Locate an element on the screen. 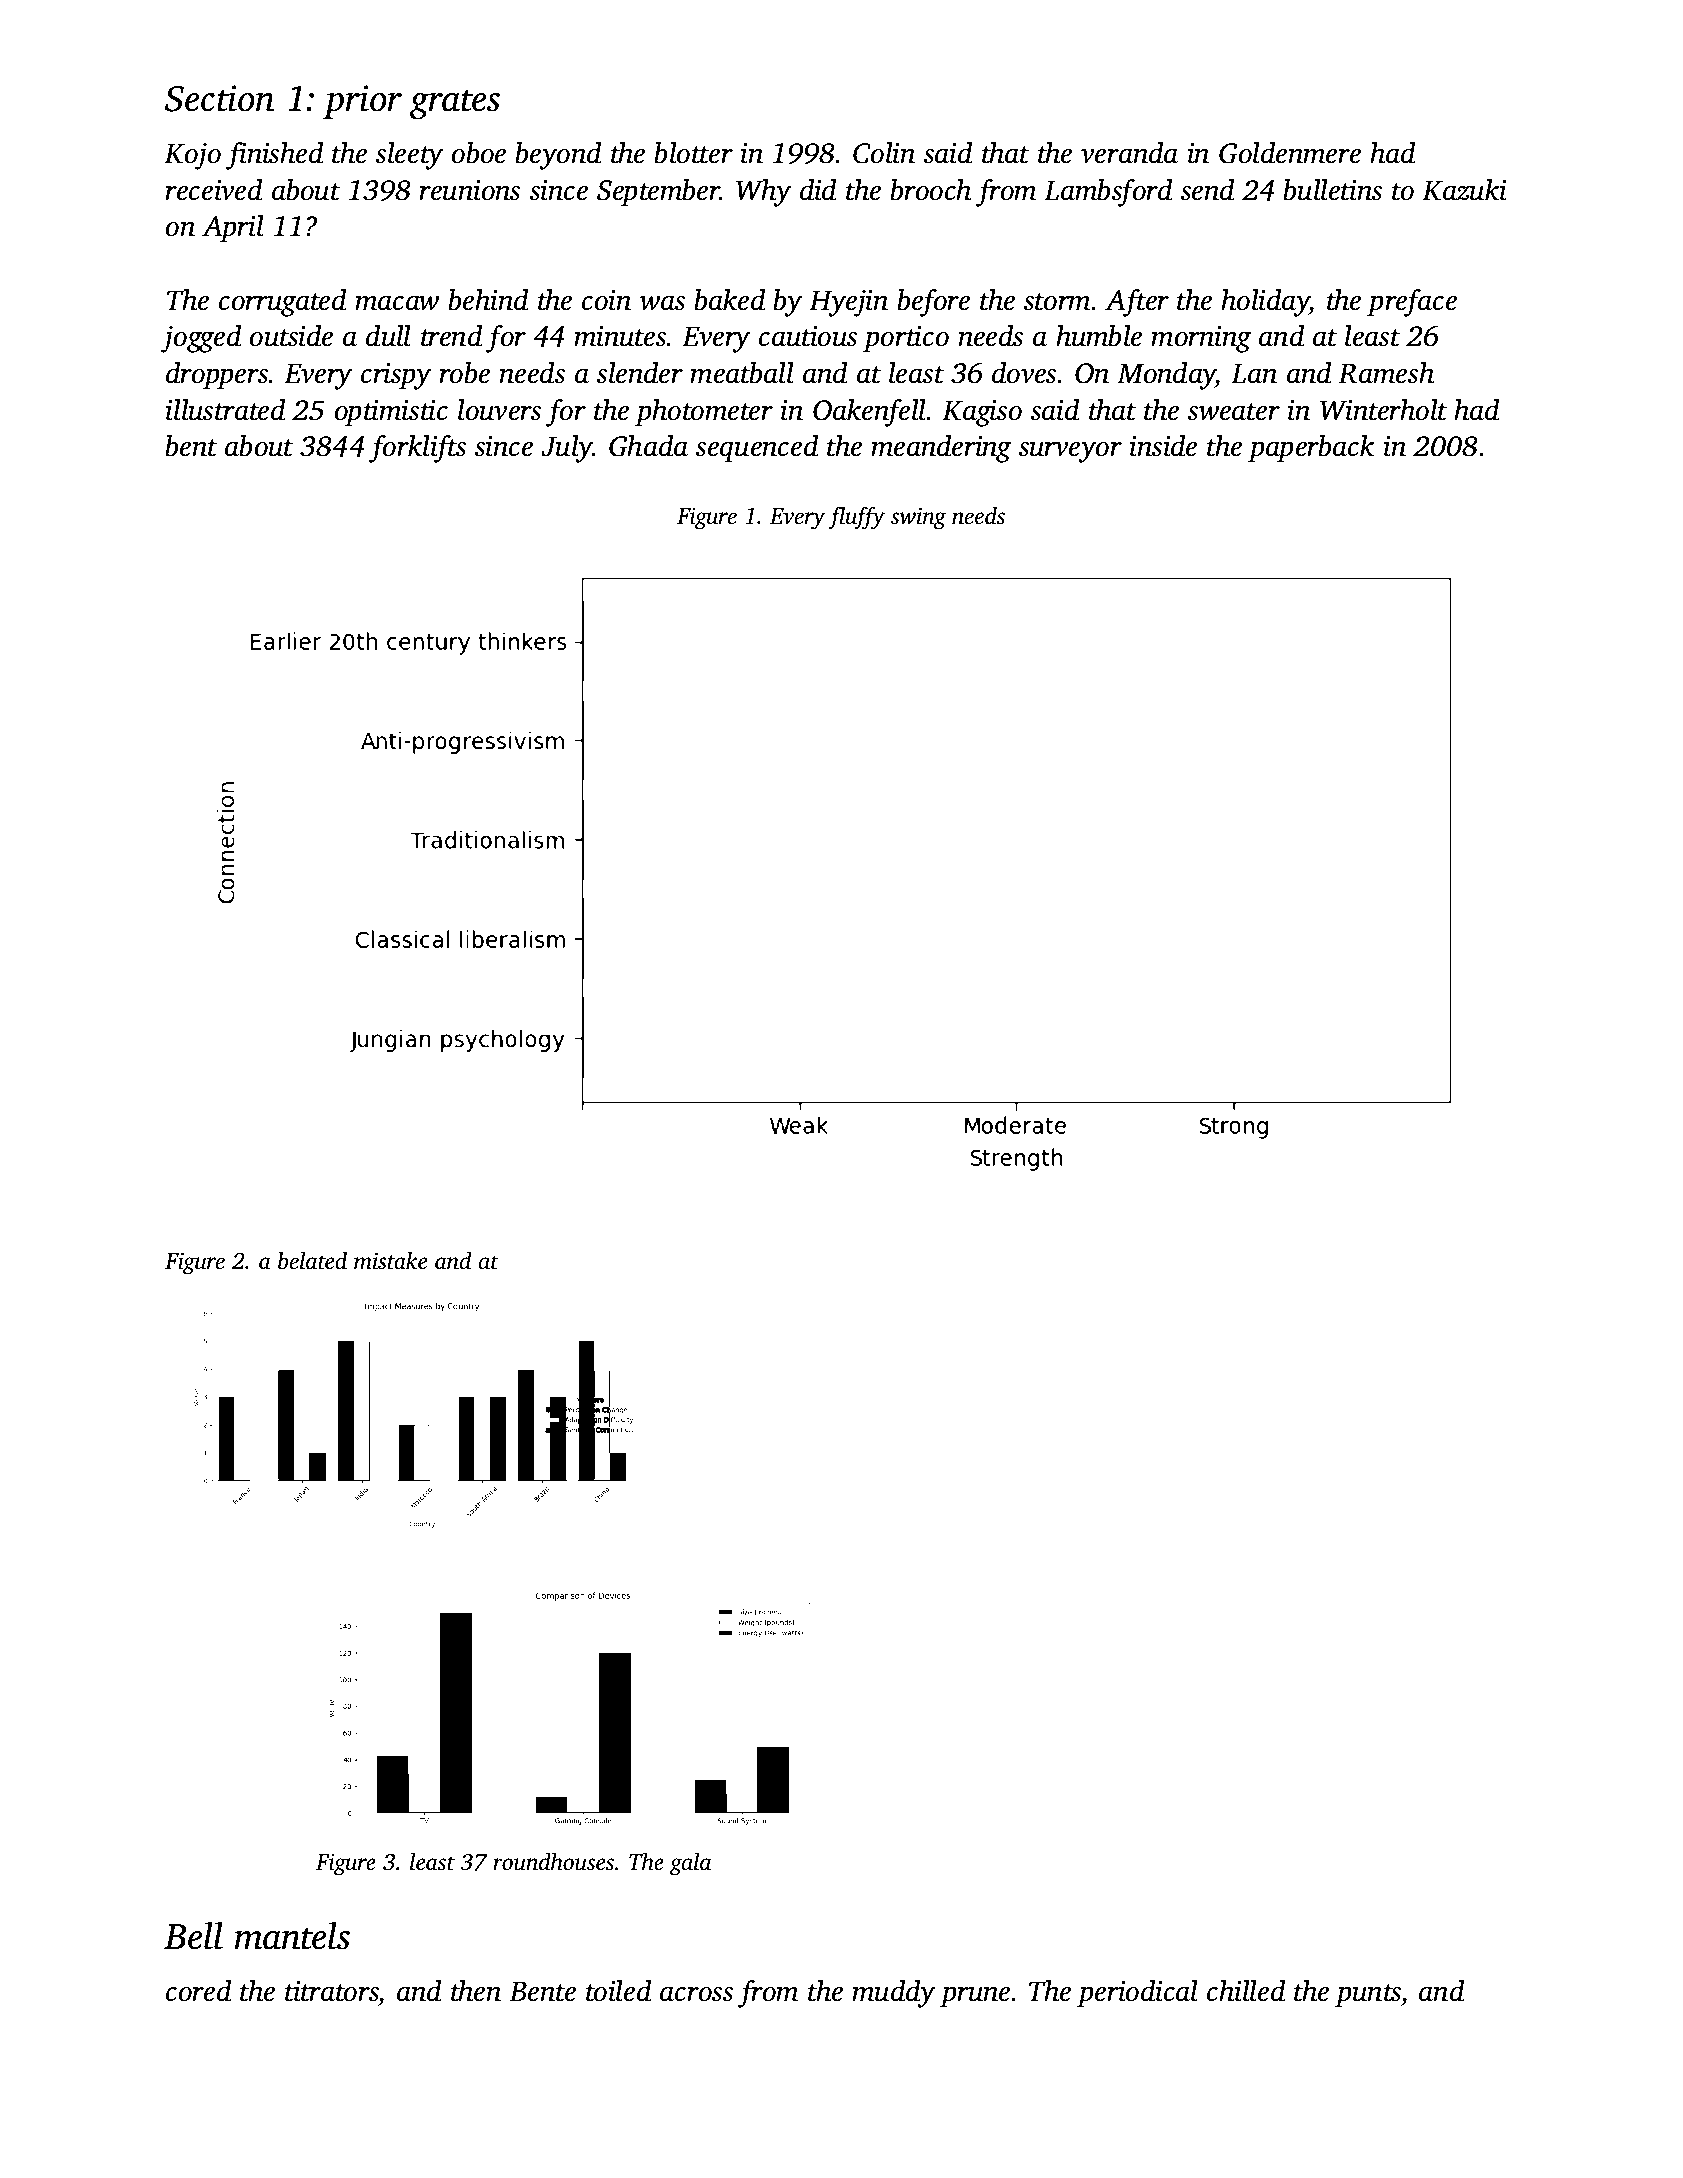  illustrated is located at coordinates (225, 409).
